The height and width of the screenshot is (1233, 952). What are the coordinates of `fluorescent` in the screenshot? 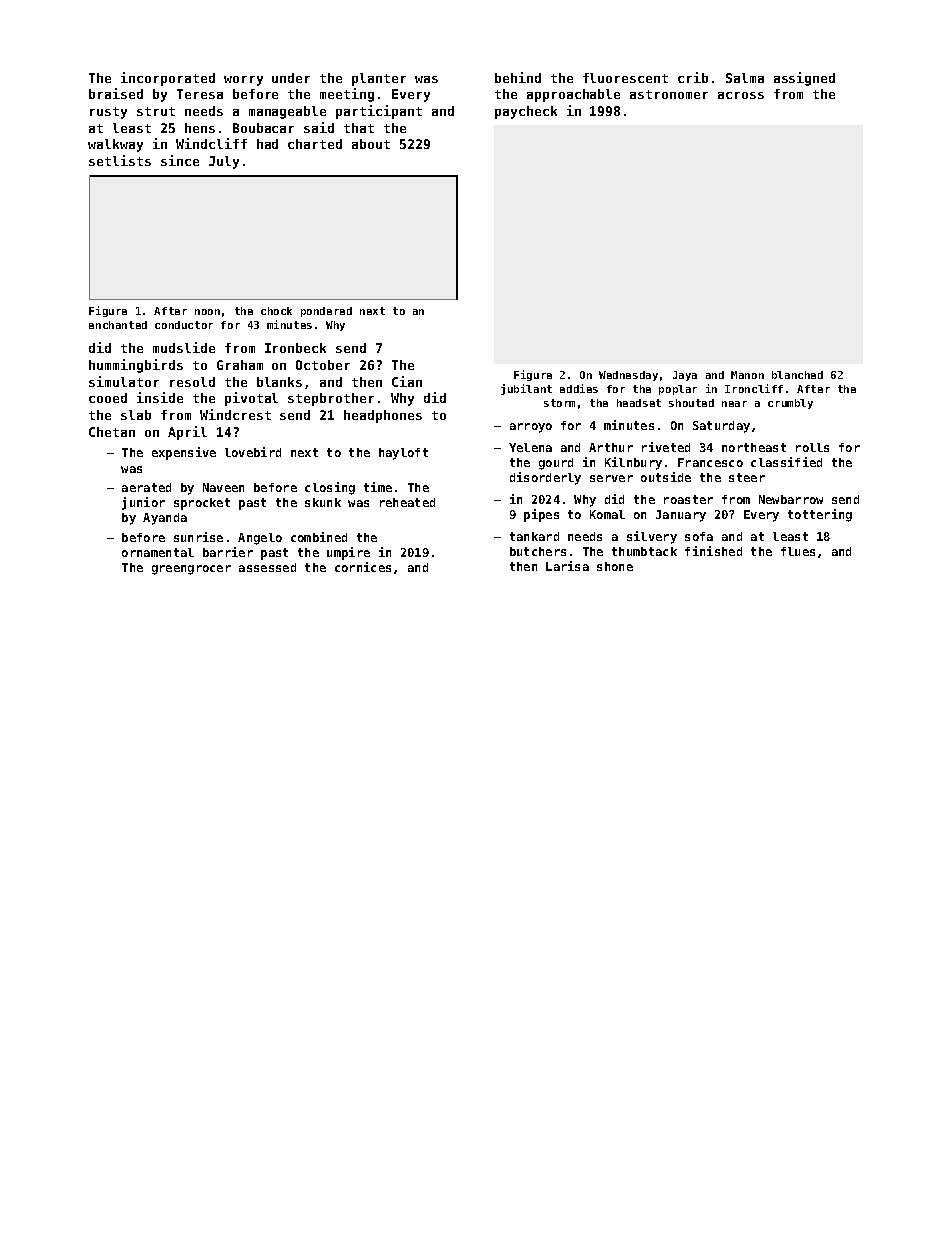 It's located at (625, 78).
